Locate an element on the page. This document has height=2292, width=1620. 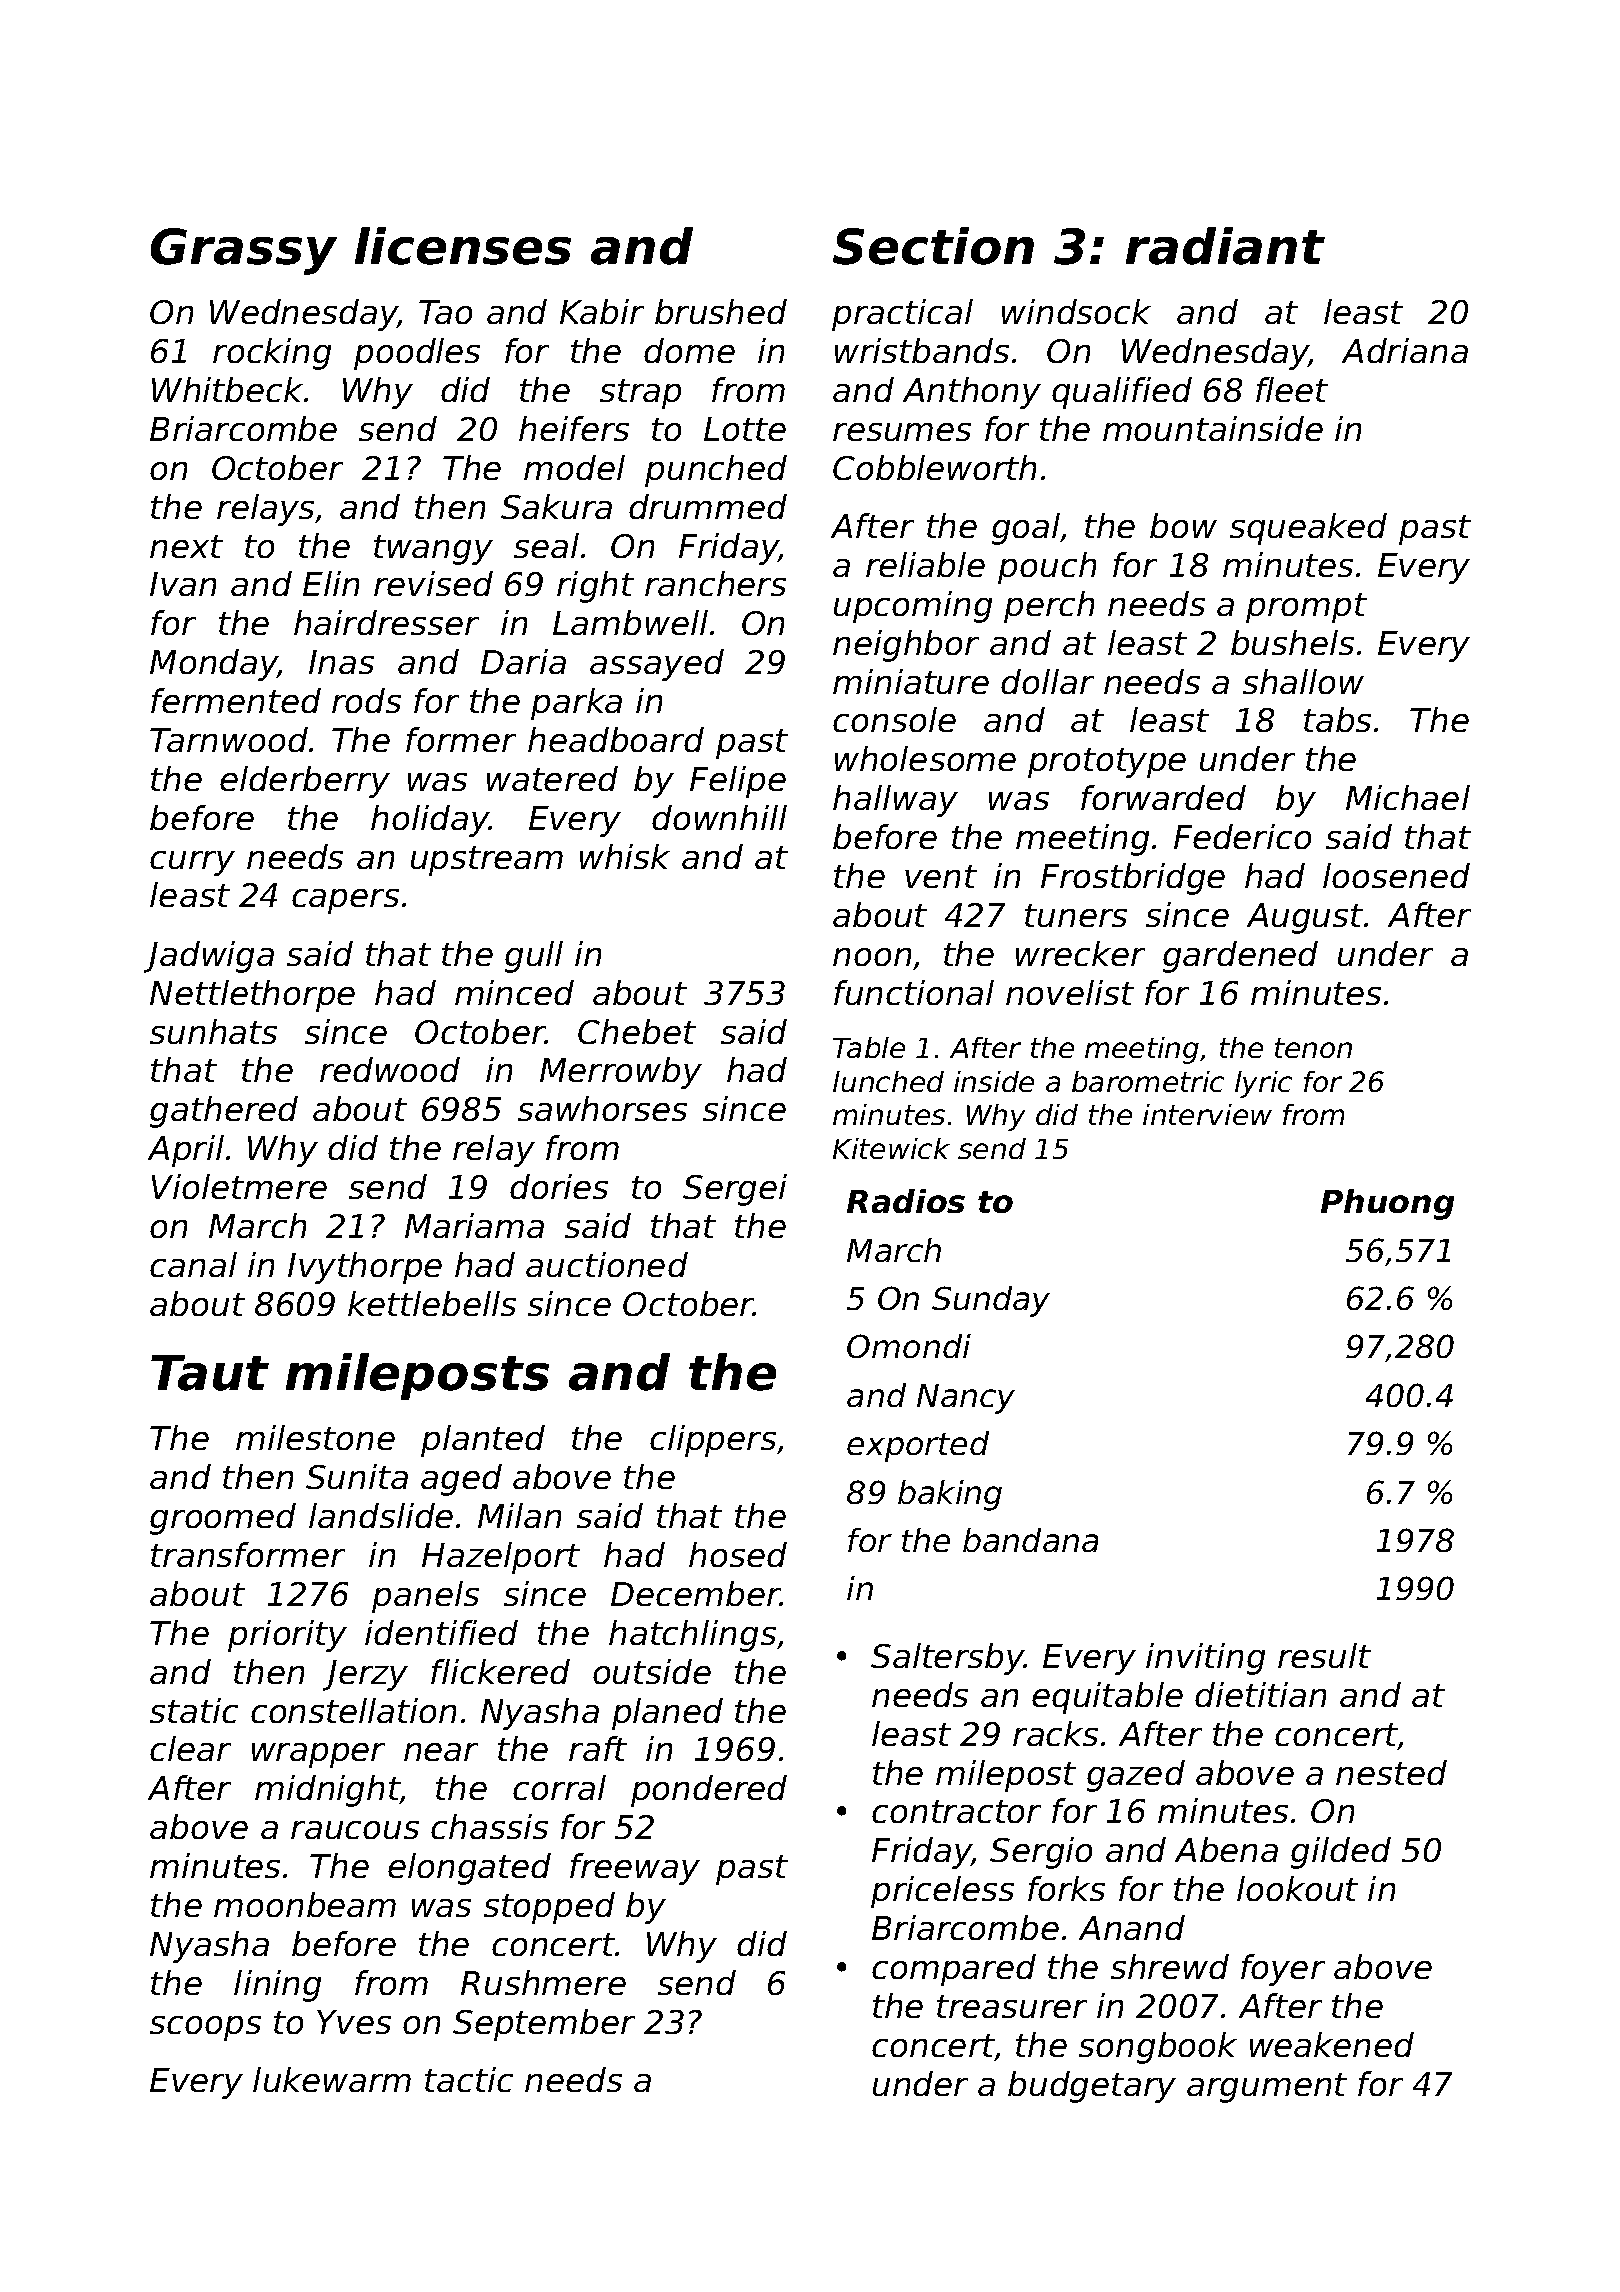
Sergei is located at coordinates (735, 1190).
